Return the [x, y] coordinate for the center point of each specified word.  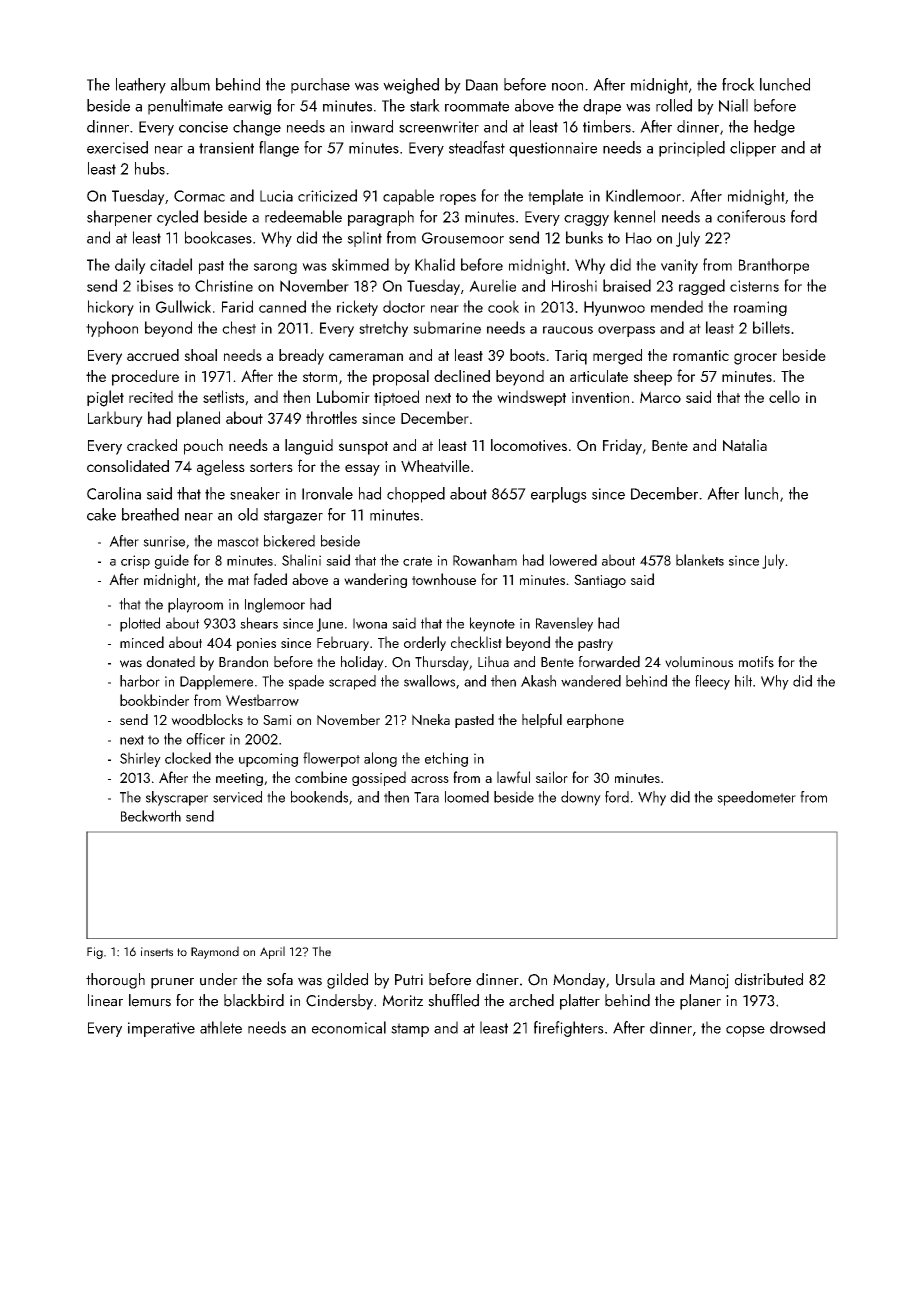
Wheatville [435, 466]
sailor [552, 777]
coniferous [751, 216]
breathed [150, 514]
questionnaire [553, 149]
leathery [141, 86]
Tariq [571, 357]
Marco [660, 397]
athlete [221, 1027]
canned [282, 306]
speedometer [756, 798]
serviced [237, 797]
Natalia [745, 445]
